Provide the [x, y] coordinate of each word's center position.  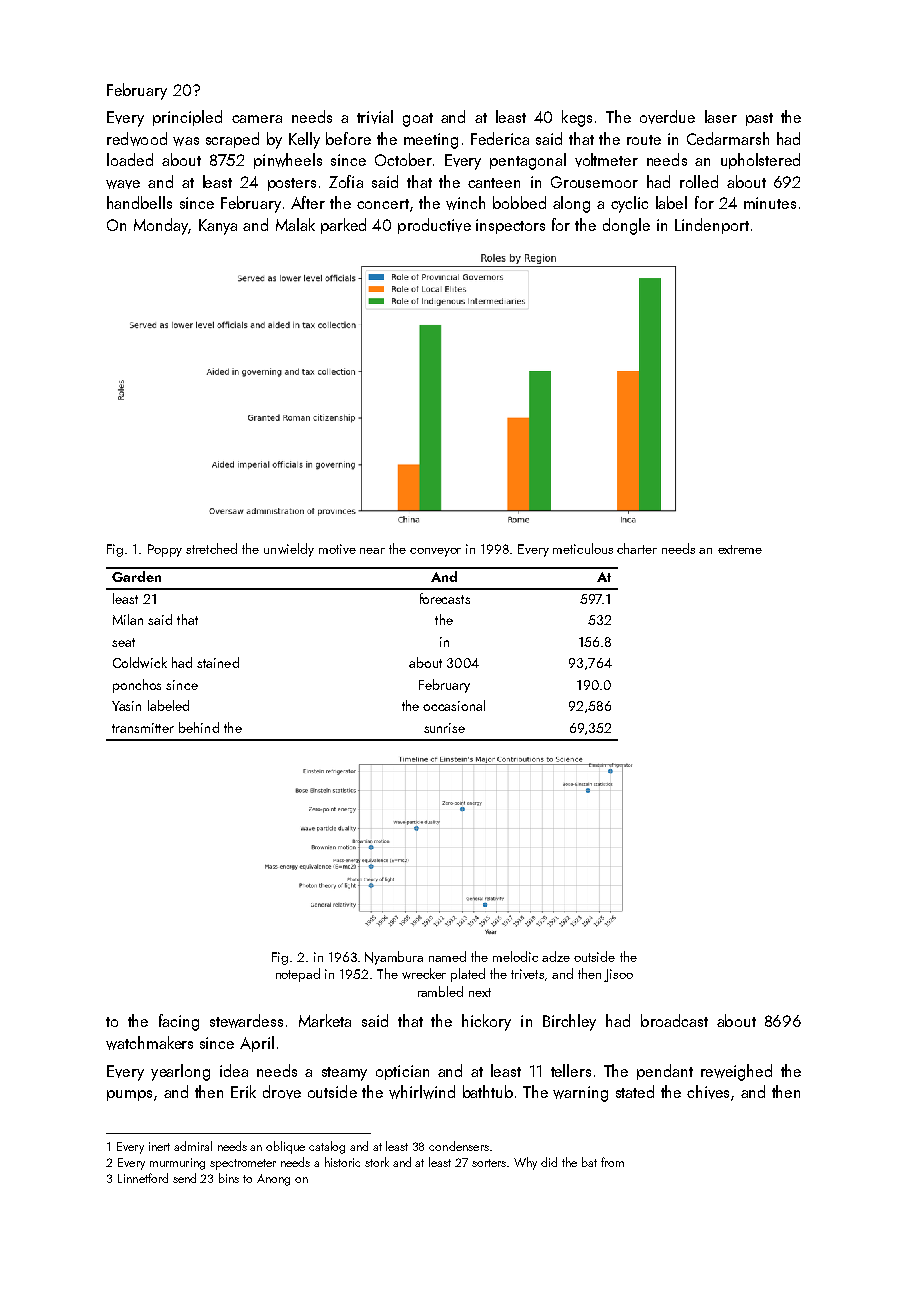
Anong [273, 1180]
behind [199, 727]
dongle [626, 226]
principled [187, 118]
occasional [454, 705]
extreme [740, 549]
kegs [577, 118]
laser [721, 116]
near [372, 551]
